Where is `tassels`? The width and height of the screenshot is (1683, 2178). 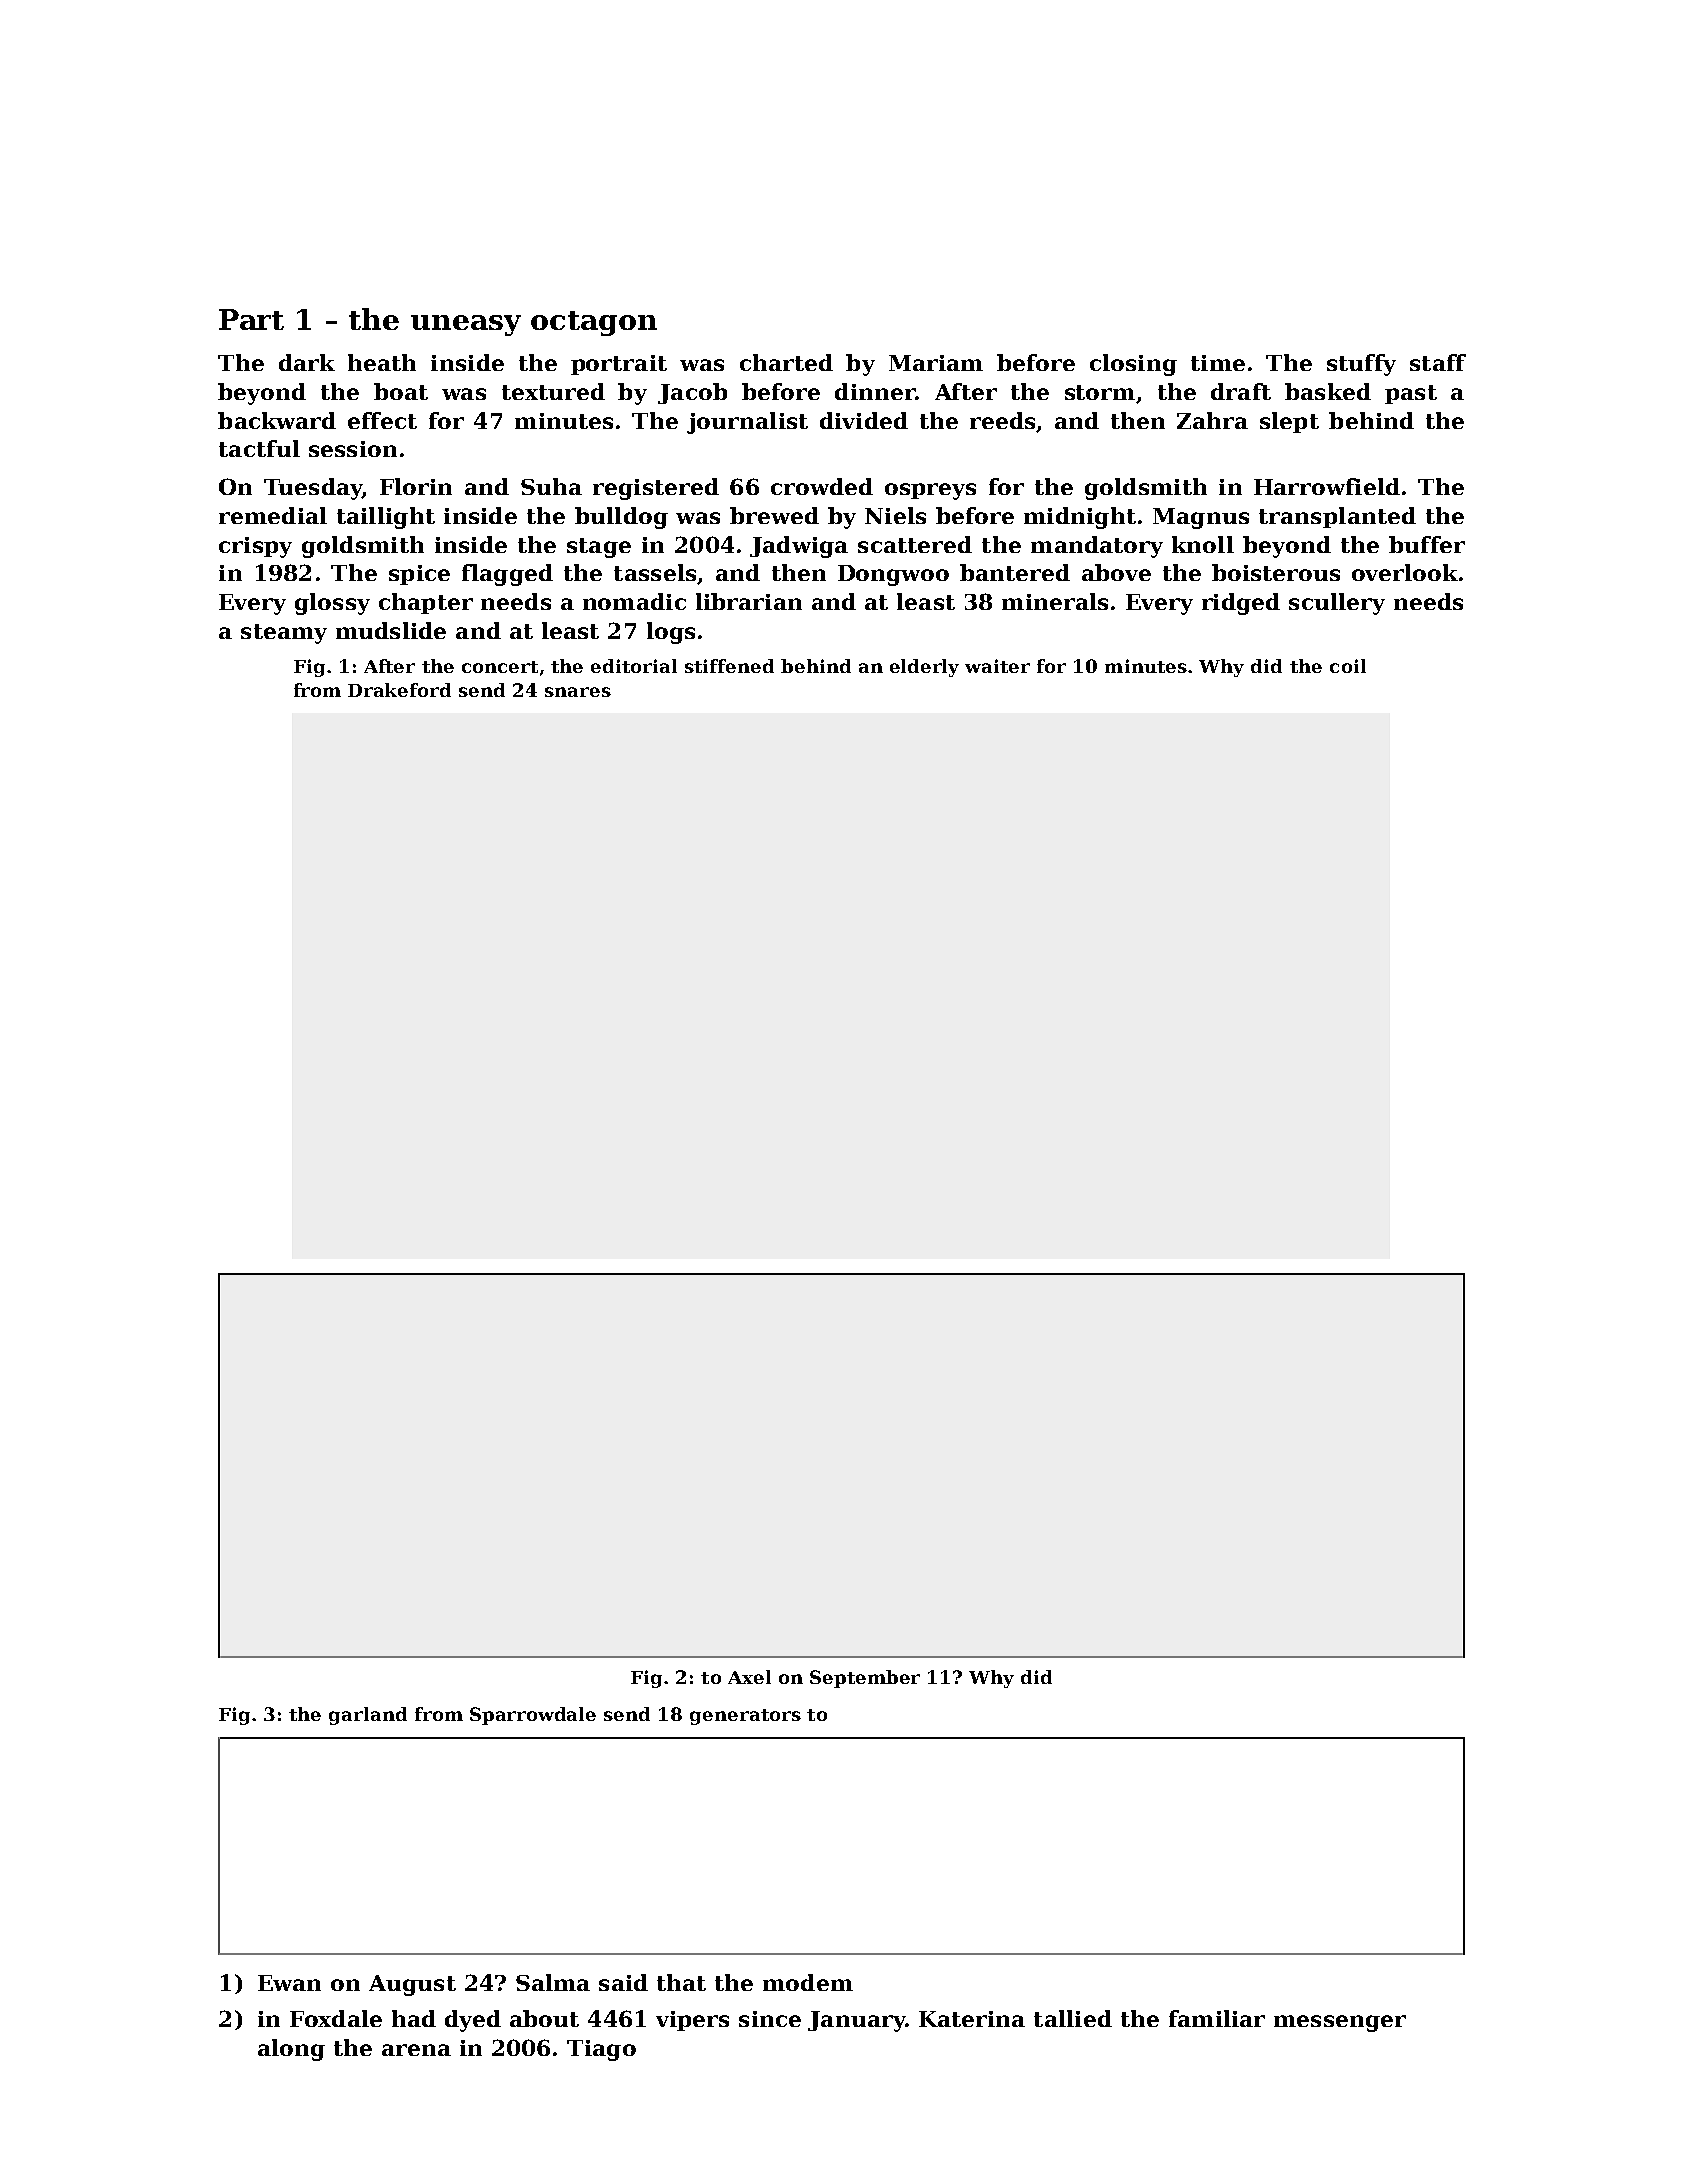 tassels is located at coordinates (655, 572).
